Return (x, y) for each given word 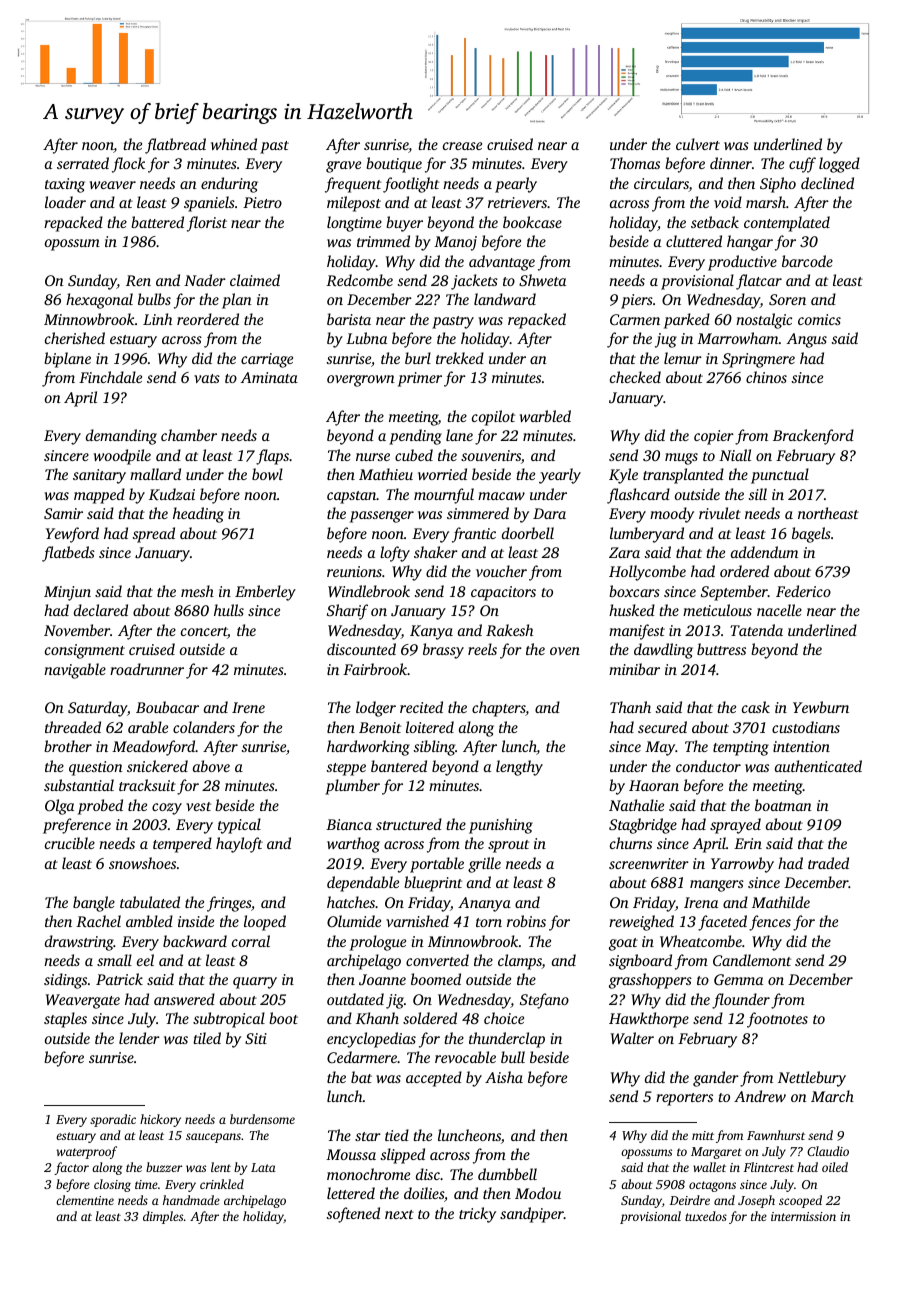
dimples (163, 1217)
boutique (394, 165)
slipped (403, 1156)
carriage (267, 360)
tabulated (150, 902)
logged (839, 165)
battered (157, 222)
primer (420, 379)
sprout (508, 846)
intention (801, 746)
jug (666, 340)
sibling (434, 748)
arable (148, 727)
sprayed (735, 826)
